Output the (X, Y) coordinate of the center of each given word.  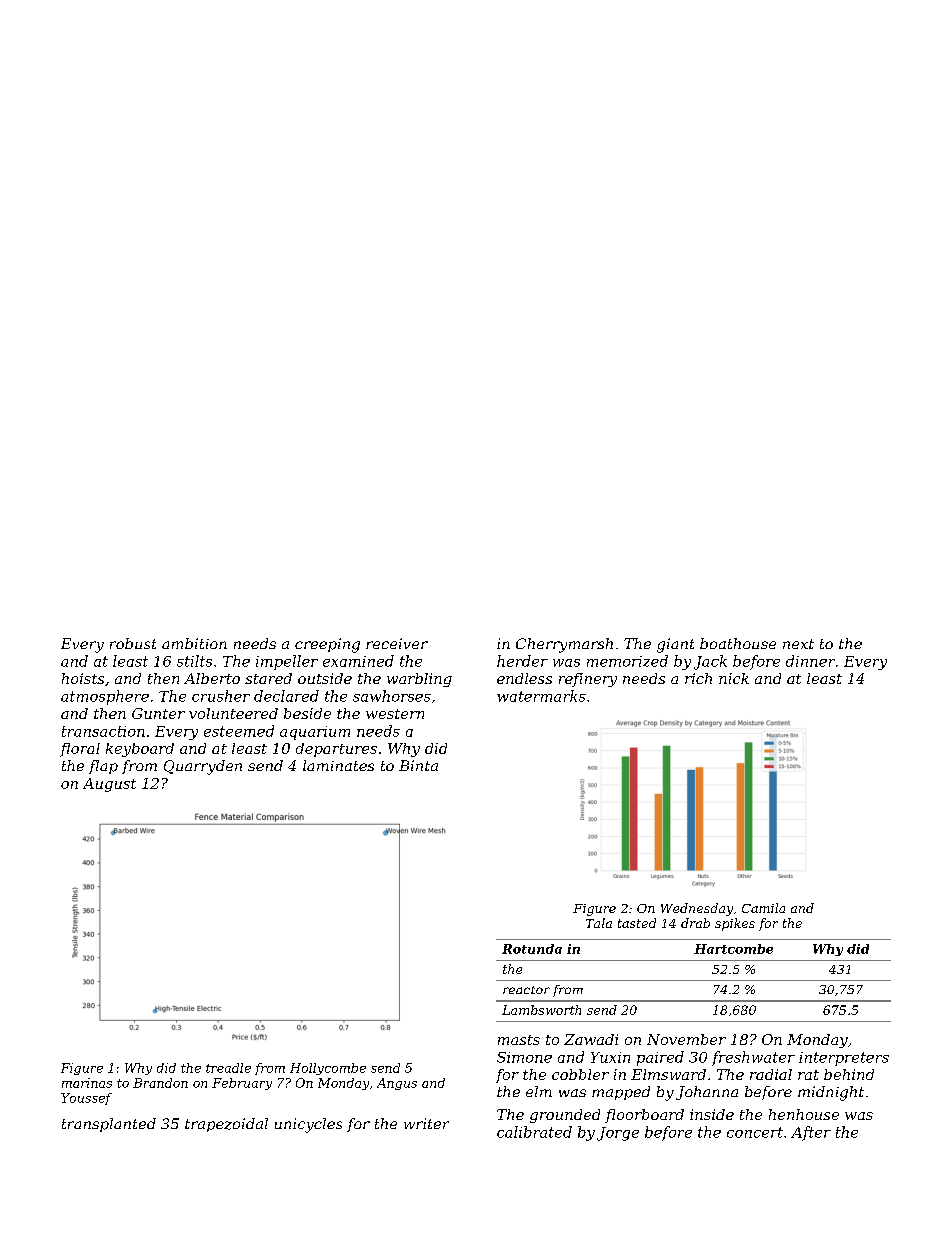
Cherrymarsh (564, 645)
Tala (599, 923)
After (811, 1133)
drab (695, 923)
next (798, 644)
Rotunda (532, 949)
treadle (228, 1068)
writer (426, 1123)
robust (133, 643)
